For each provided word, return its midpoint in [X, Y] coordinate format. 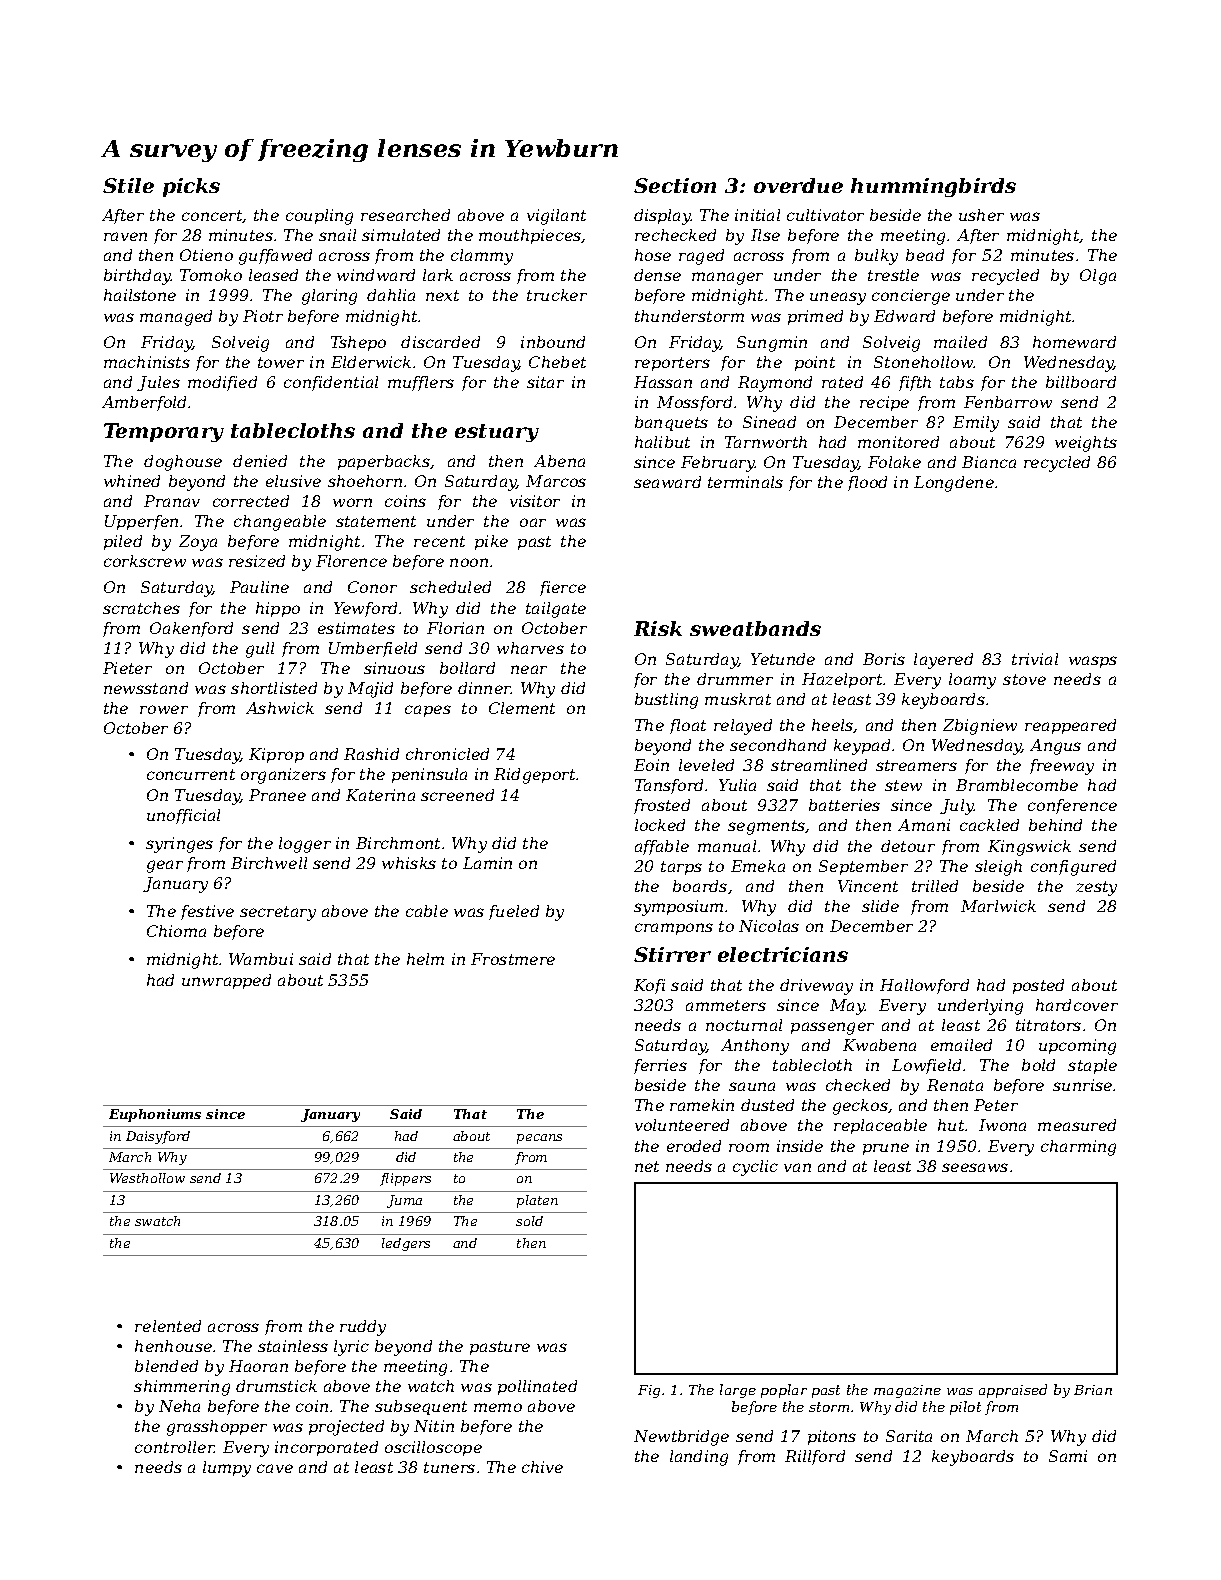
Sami [1068, 1456]
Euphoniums [155, 1115]
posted [1038, 986]
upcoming [1077, 1047]
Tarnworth [766, 442]
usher [981, 215]
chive [542, 1467]
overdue [798, 185]
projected [346, 1428]
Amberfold [144, 403]
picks [191, 187]
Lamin [487, 863]
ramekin [702, 1105]
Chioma [176, 931]
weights [1086, 444]
